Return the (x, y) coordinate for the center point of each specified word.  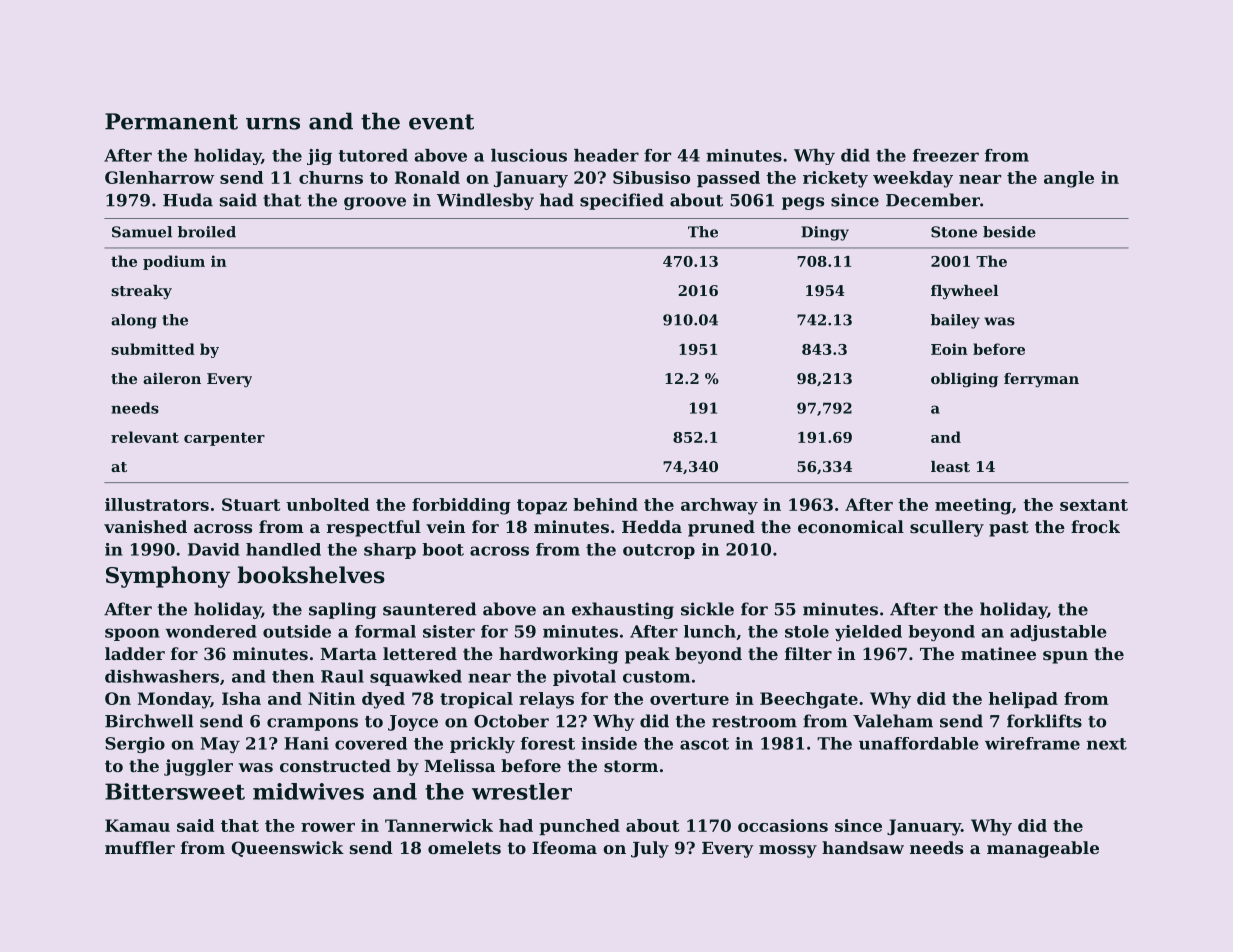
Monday (174, 700)
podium (174, 262)
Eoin (949, 349)
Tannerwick (439, 825)
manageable (1043, 849)
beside (1009, 232)
